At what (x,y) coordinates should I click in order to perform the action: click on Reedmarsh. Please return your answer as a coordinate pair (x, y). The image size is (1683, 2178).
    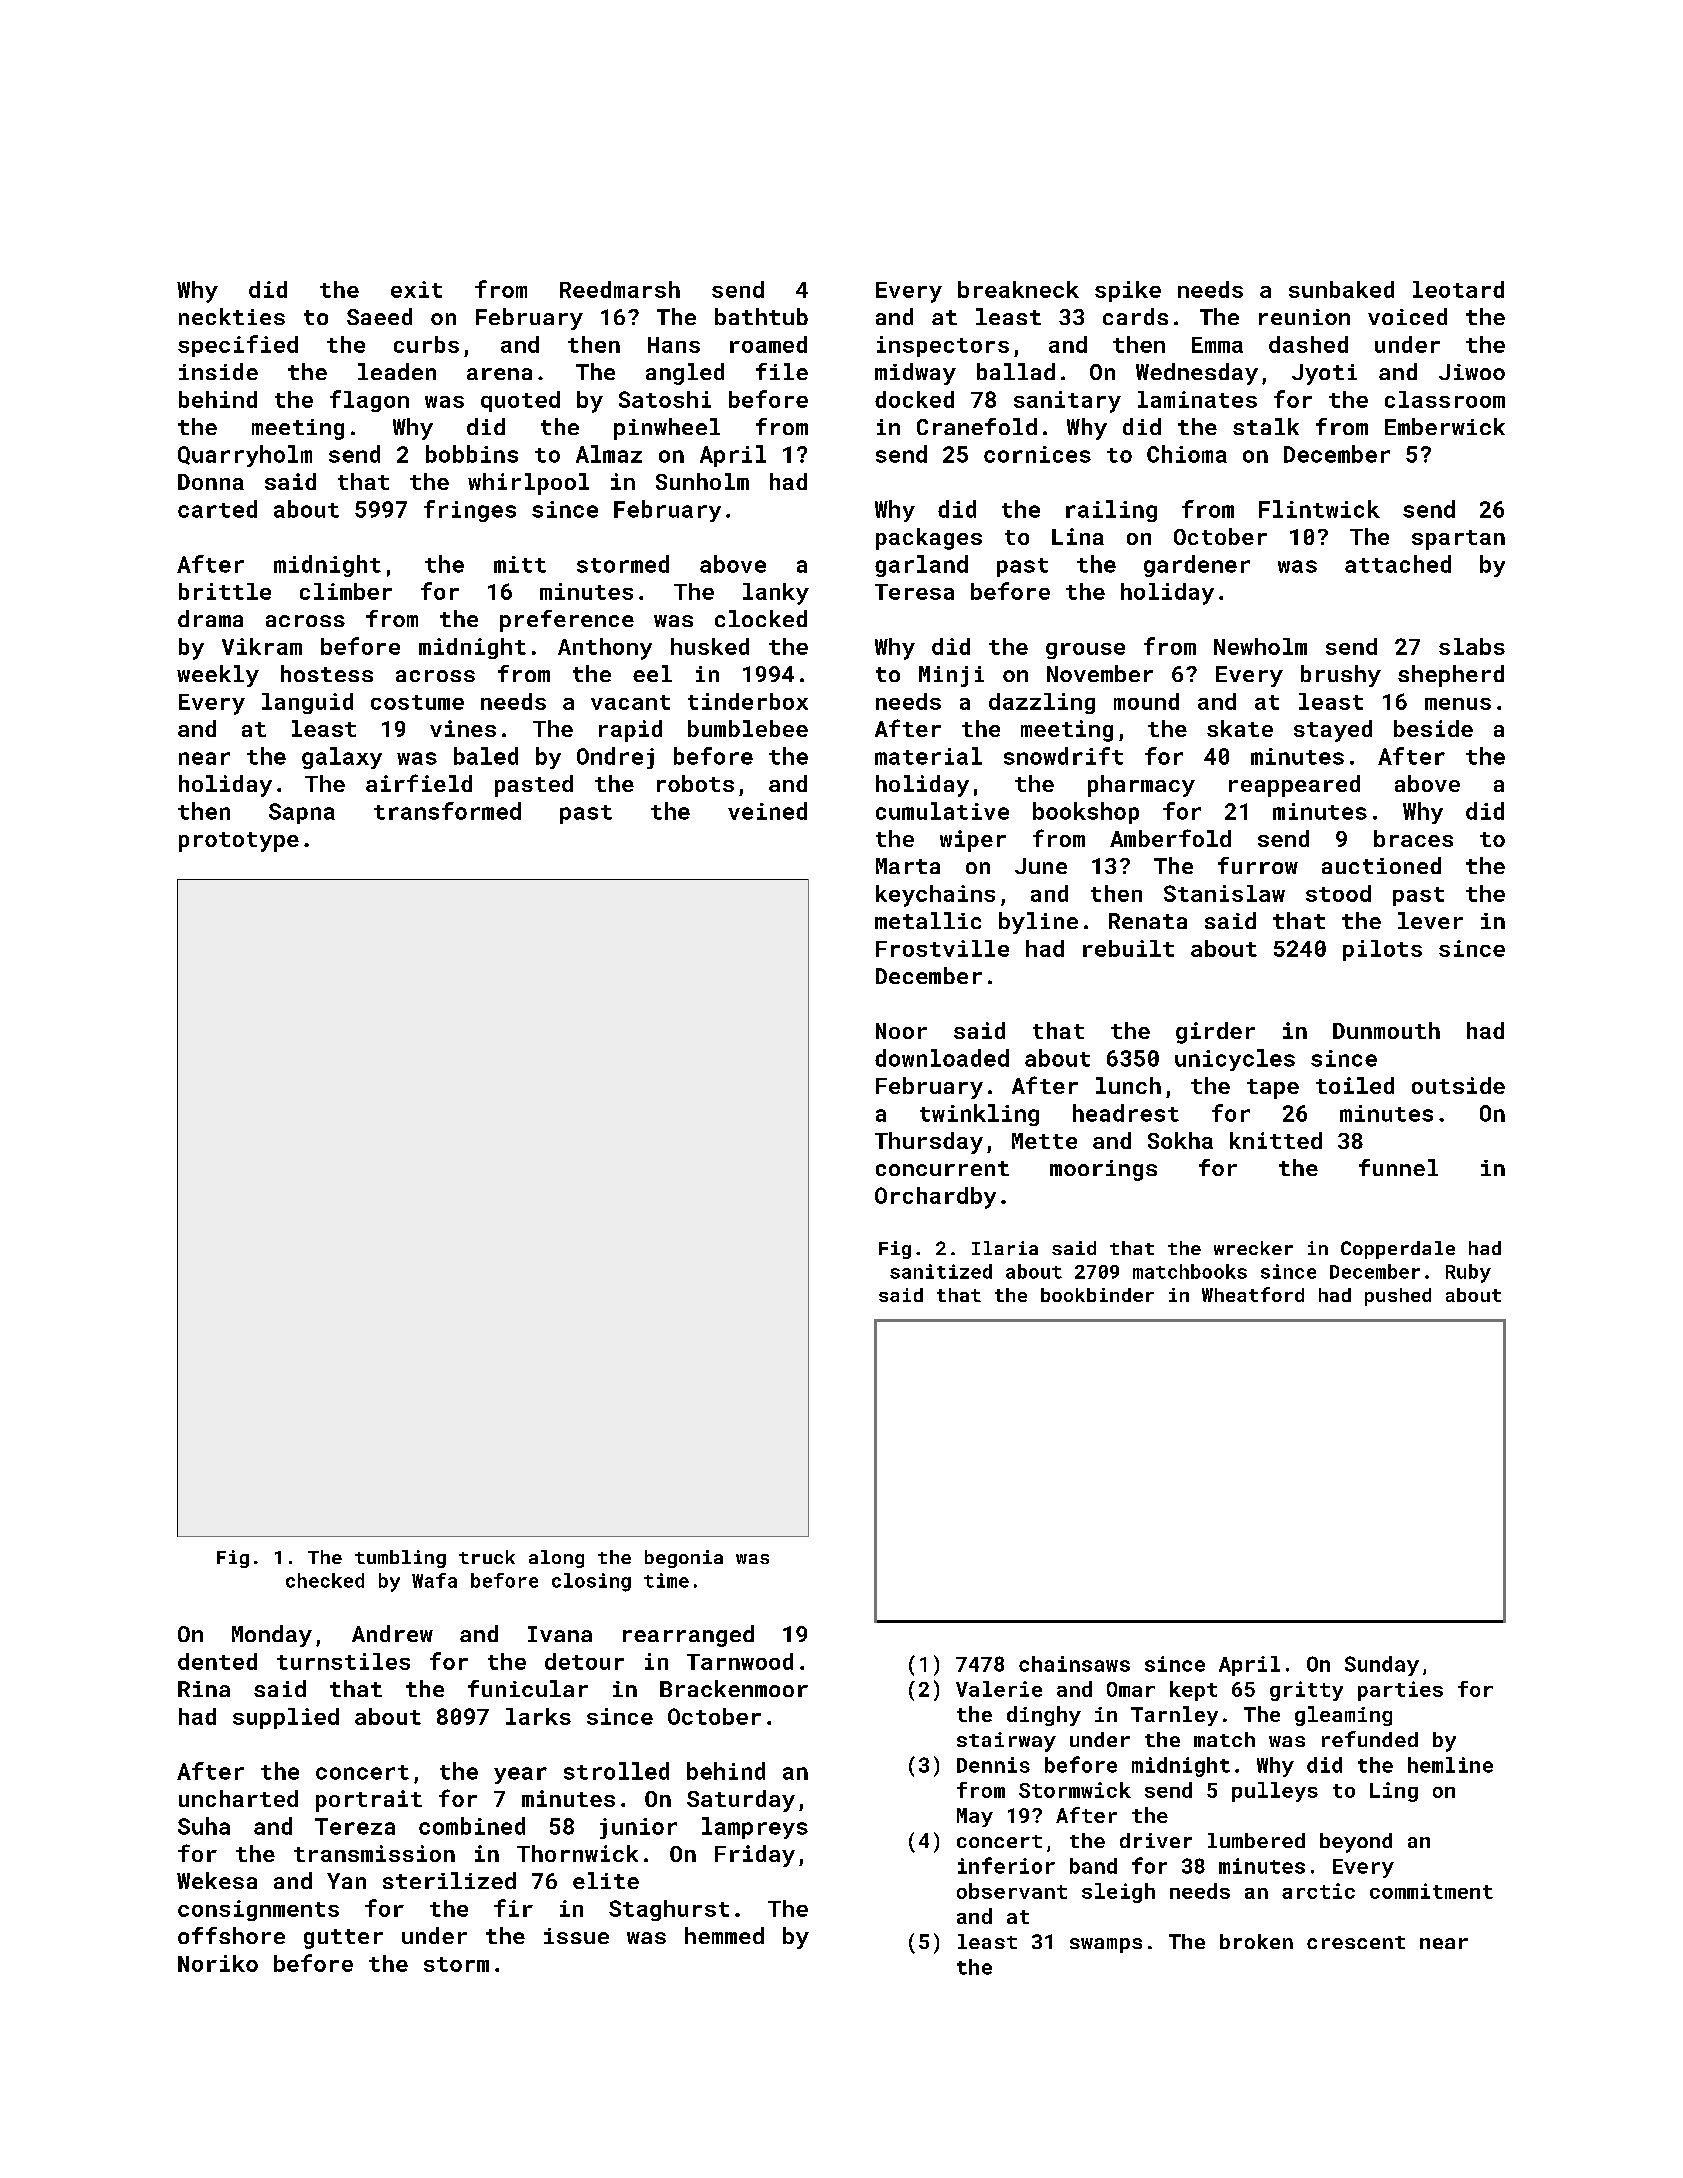
    Looking at the image, I should click on (620, 289).
